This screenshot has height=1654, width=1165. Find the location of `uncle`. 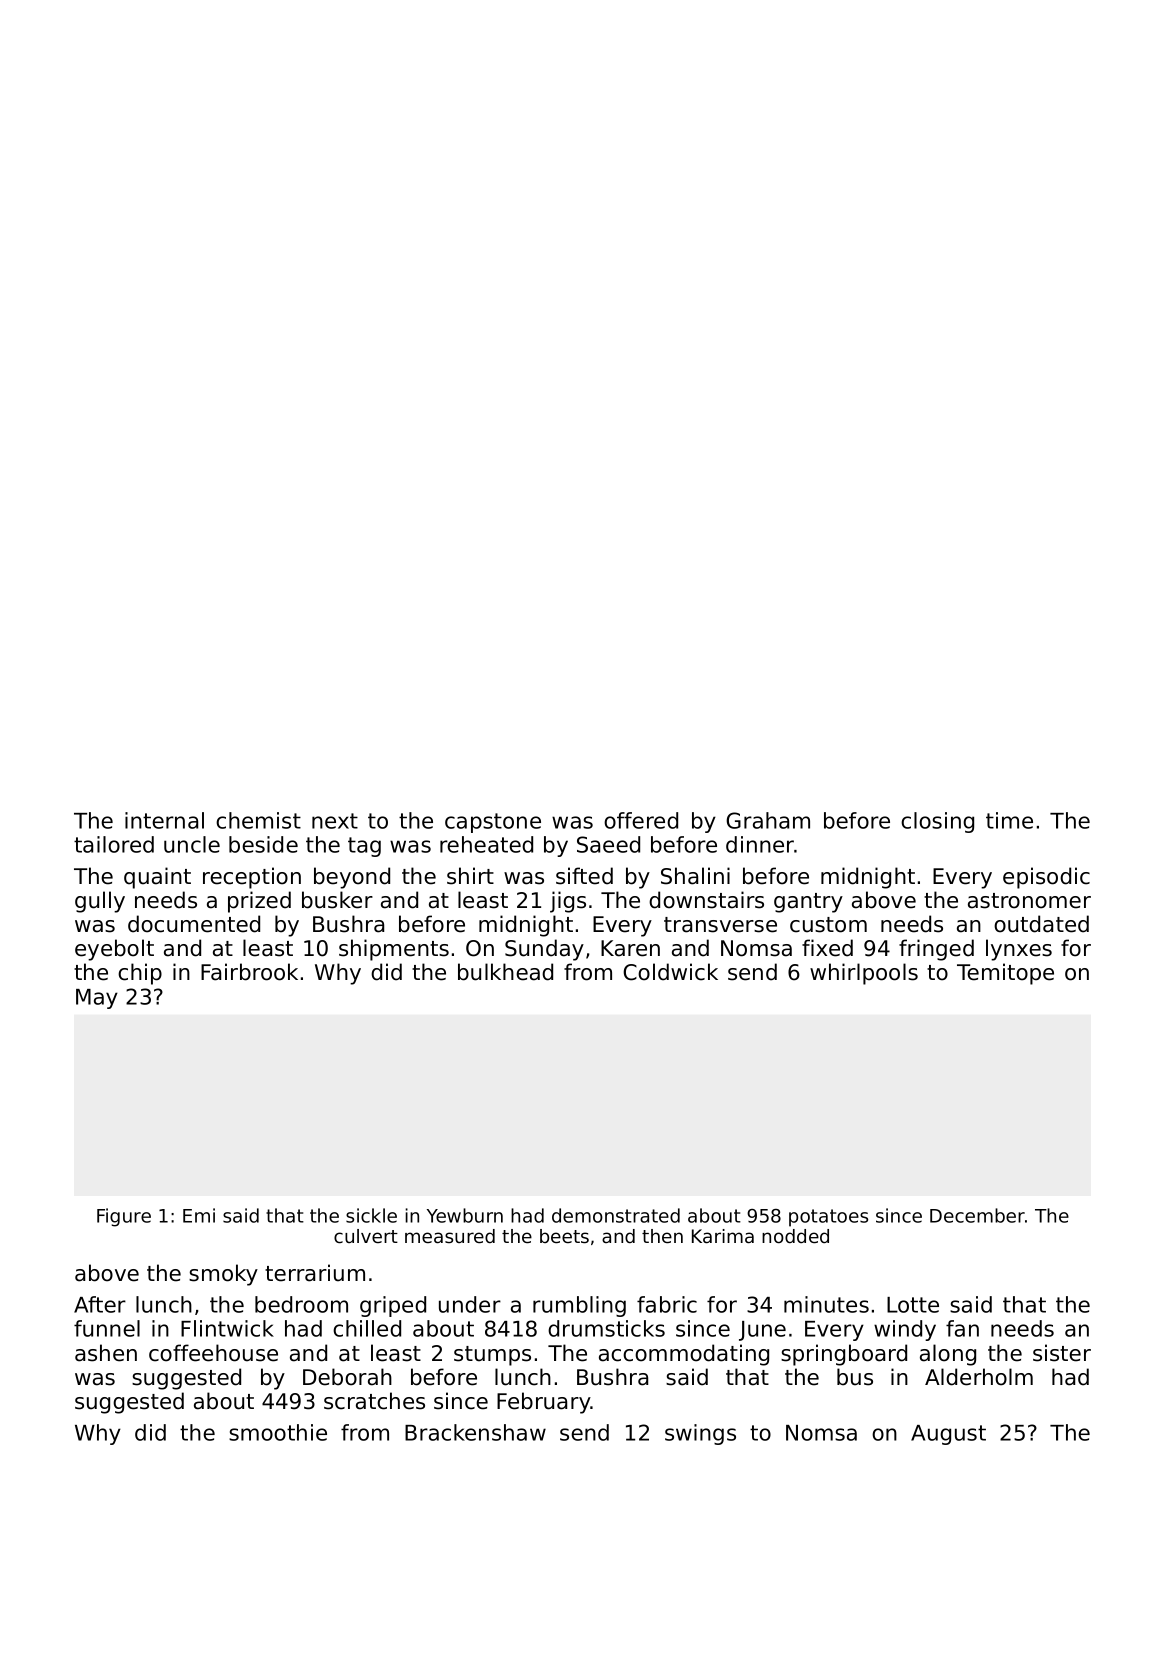

uncle is located at coordinates (192, 844).
